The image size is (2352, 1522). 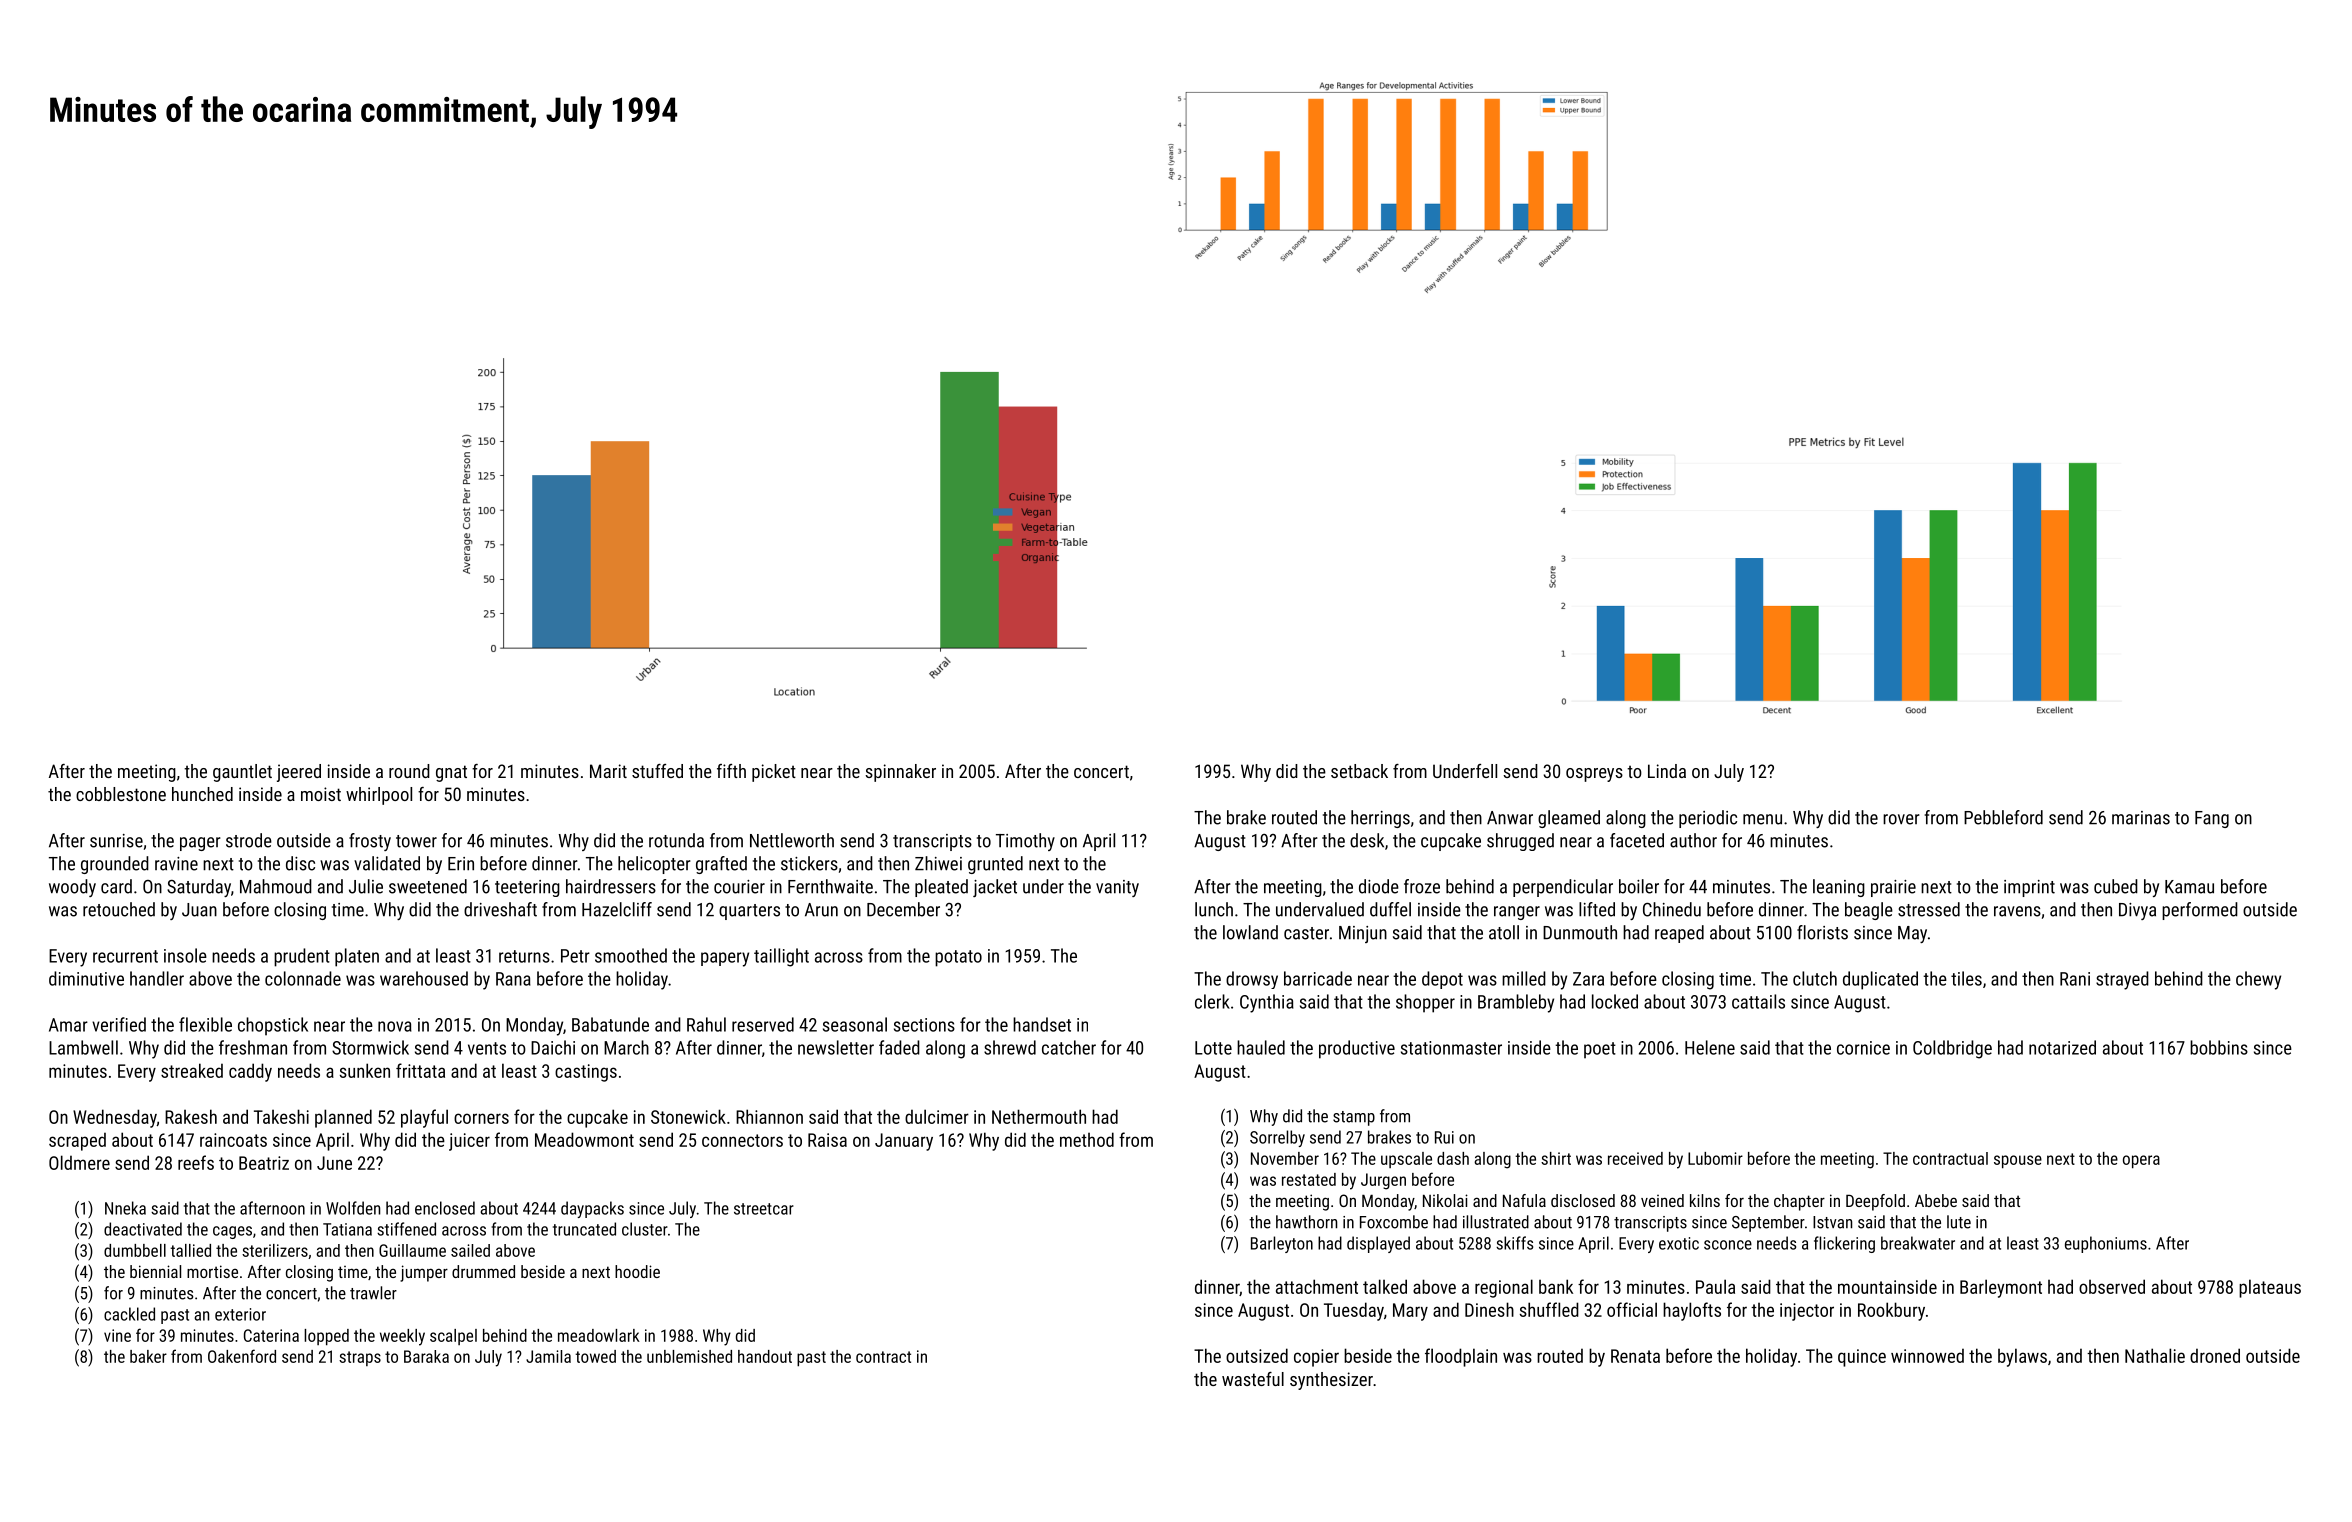 What do you see at coordinates (2141, 1162) in the screenshot?
I see `opera` at bounding box center [2141, 1162].
